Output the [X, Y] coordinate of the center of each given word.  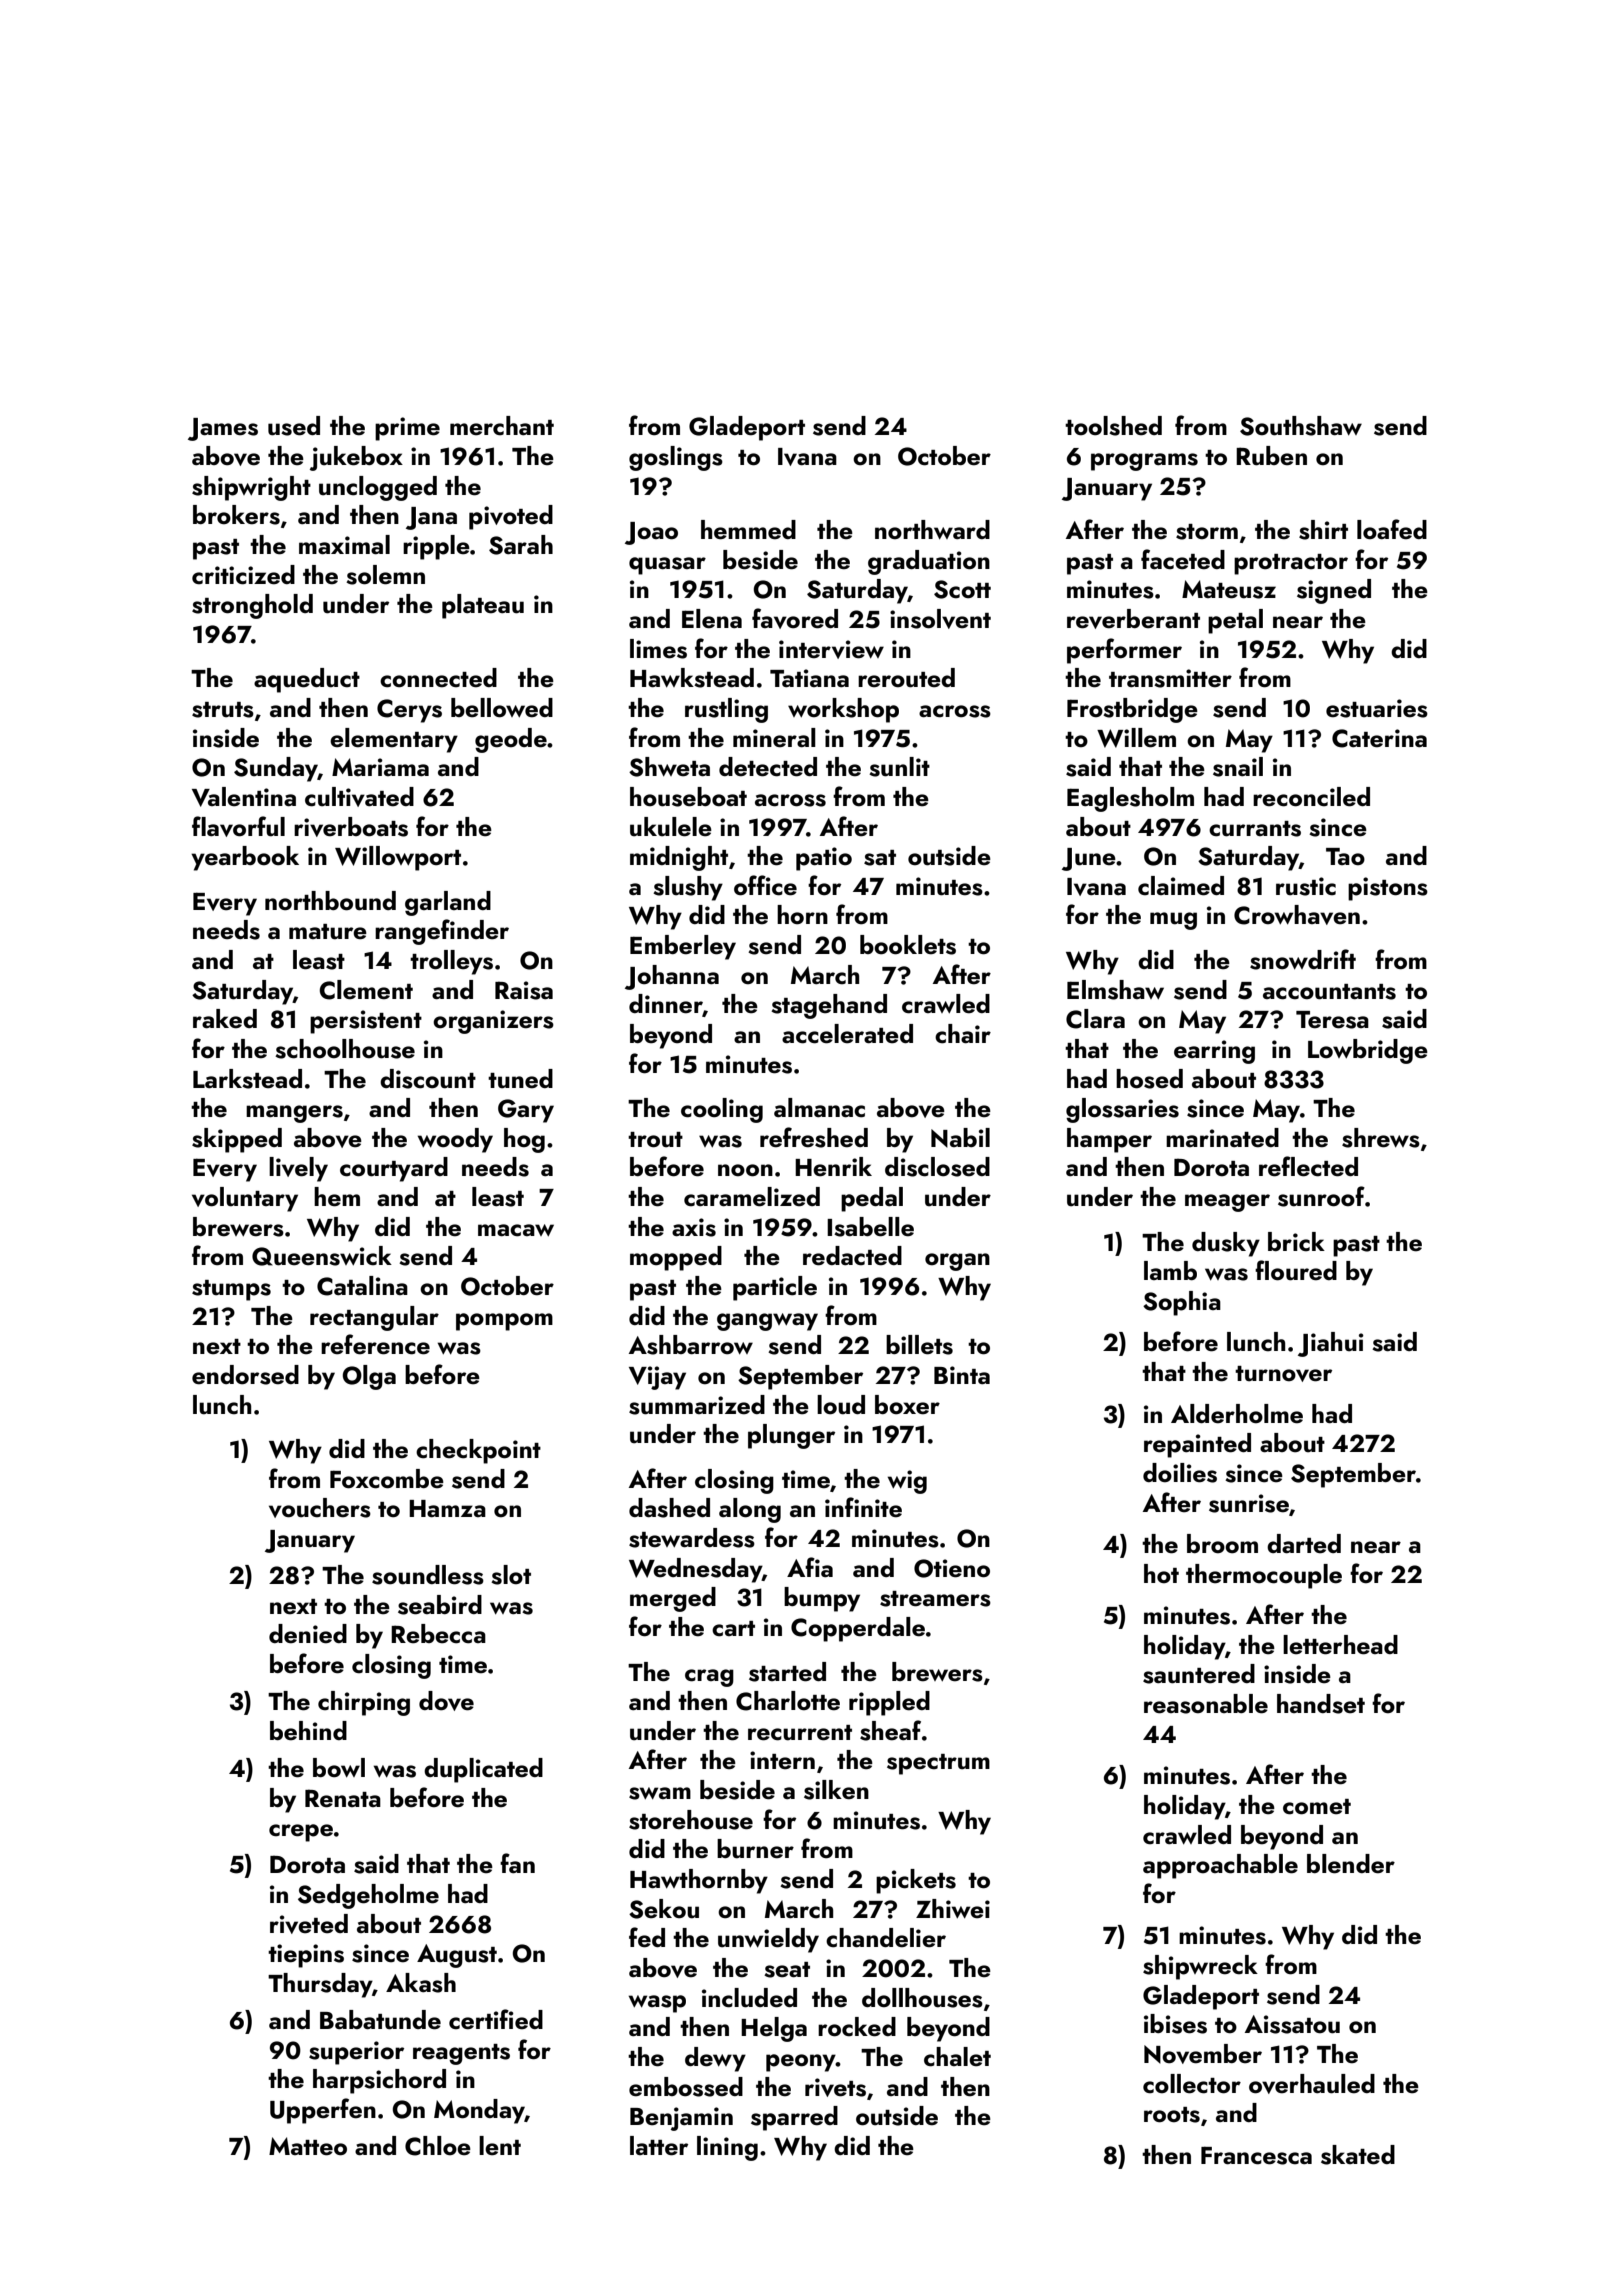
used [294, 426]
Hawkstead [692, 678]
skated [1358, 2155]
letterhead [1340, 1645]
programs [1144, 462]
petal [1235, 621]
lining [727, 2148]
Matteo [308, 2146]
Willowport [398, 858]
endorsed [245, 1375]
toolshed [1113, 426]
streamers [935, 1599]
